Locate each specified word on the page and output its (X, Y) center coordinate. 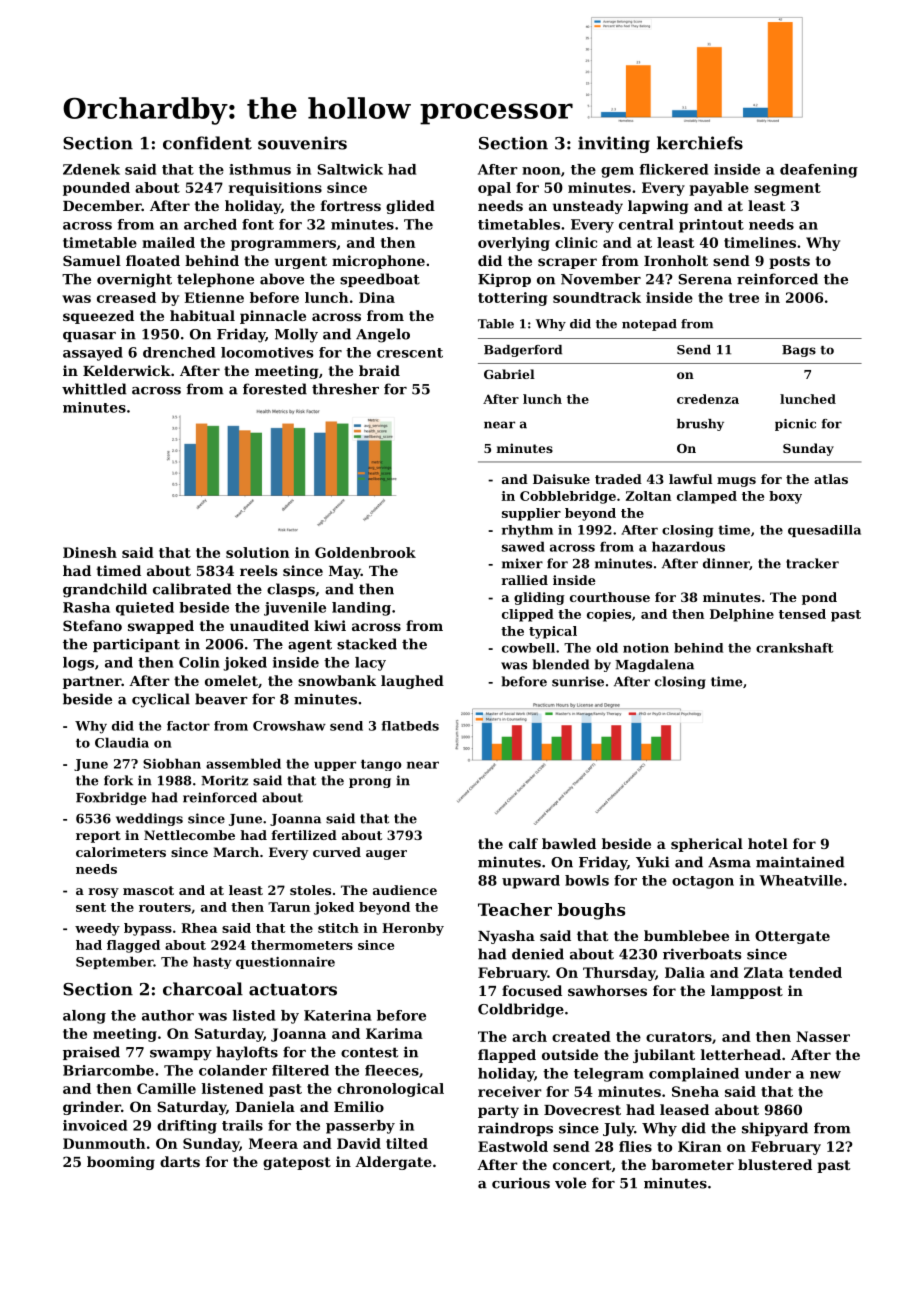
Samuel (92, 260)
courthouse (610, 597)
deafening (819, 171)
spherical (707, 845)
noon (541, 171)
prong (370, 783)
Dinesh (90, 552)
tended (815, 972)
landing (361, 609)
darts (180, 1161)
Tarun (289, 907)
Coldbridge (521, 1010)
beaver (221, 699)
